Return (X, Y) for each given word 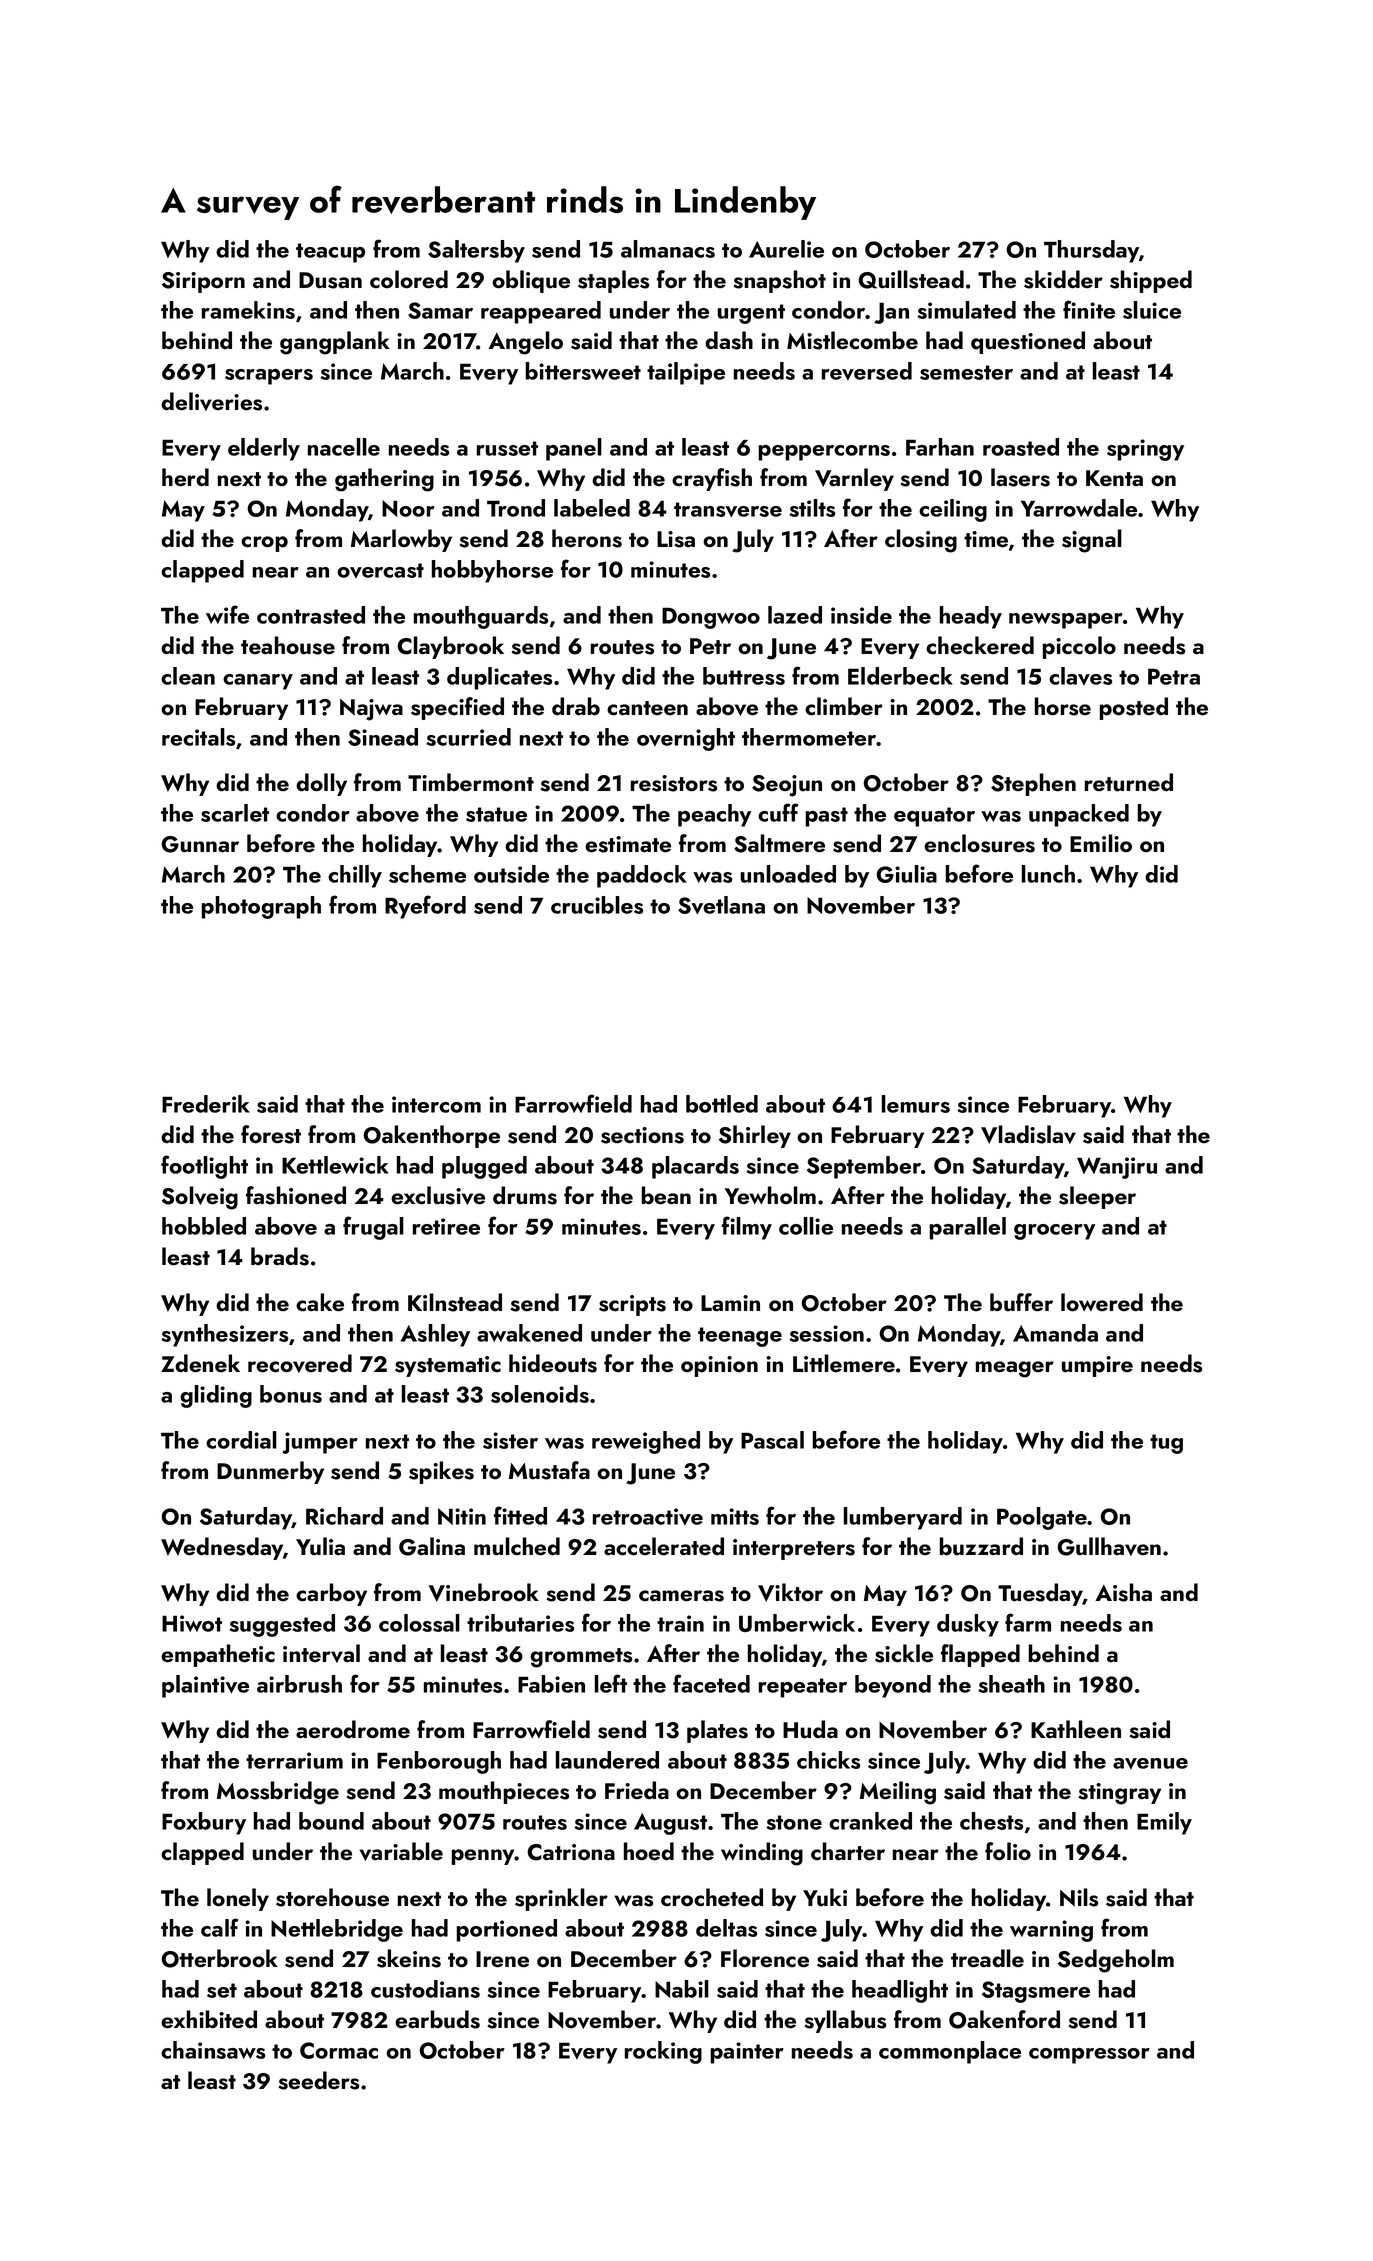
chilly (355, 876)
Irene (502, 1959)
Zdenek (200, 1363)
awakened (529, 1333)
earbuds (437, 2019)
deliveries (211, 401)
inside (861, 615)
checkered (980, 645)
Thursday (1091, 251)
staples (613, 281)
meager (1015, 1369)
